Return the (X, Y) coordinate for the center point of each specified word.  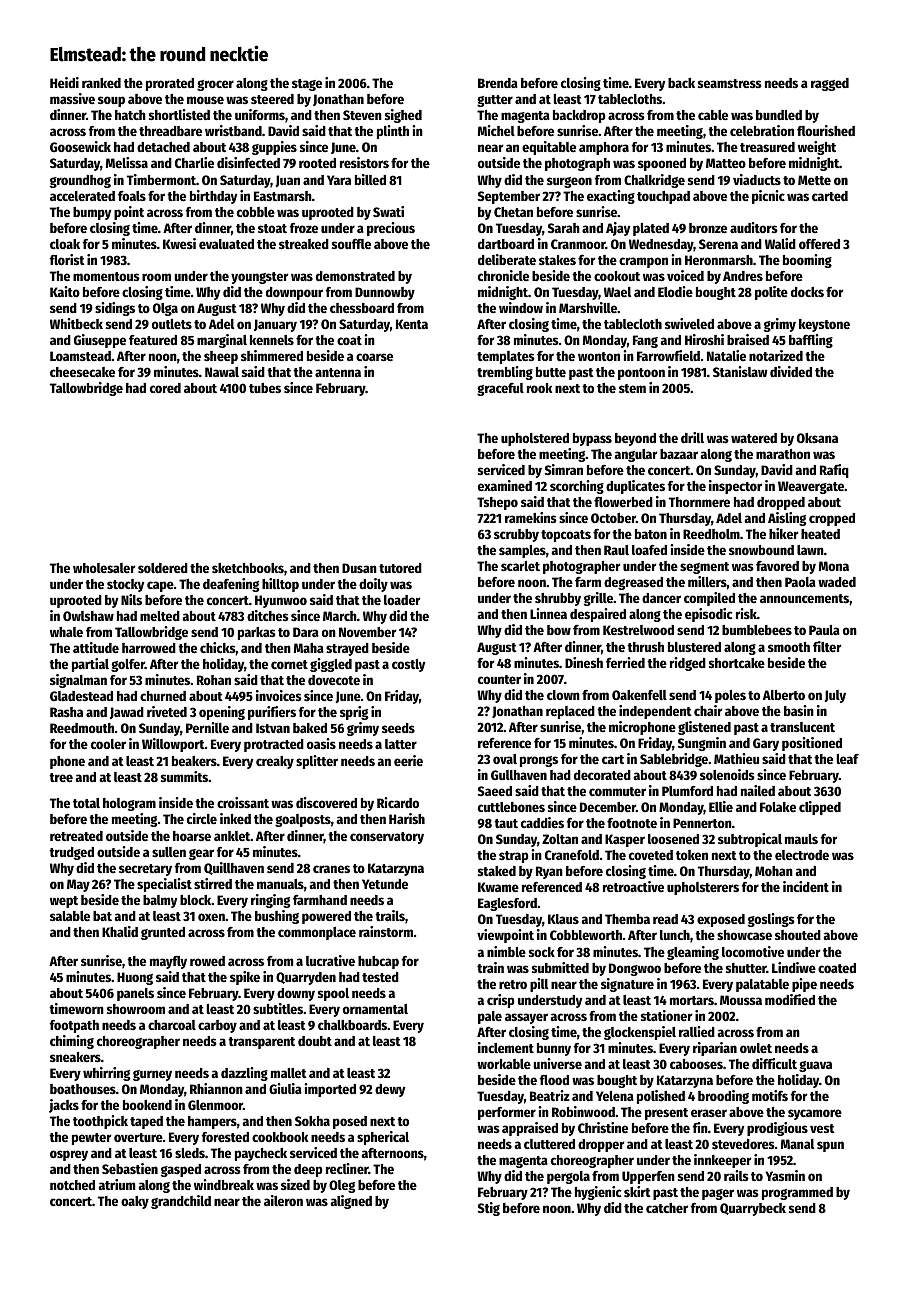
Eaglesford (507, 904)
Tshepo (497, 503)
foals (132, 196)
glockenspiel (640, 1033)
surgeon (569, 182)
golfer (128, 665)
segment (704, 568)
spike (245, 978)
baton (651, 534)
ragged (830, 84)
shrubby (558, 599)
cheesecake (82, 372)
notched (72, 1185)
